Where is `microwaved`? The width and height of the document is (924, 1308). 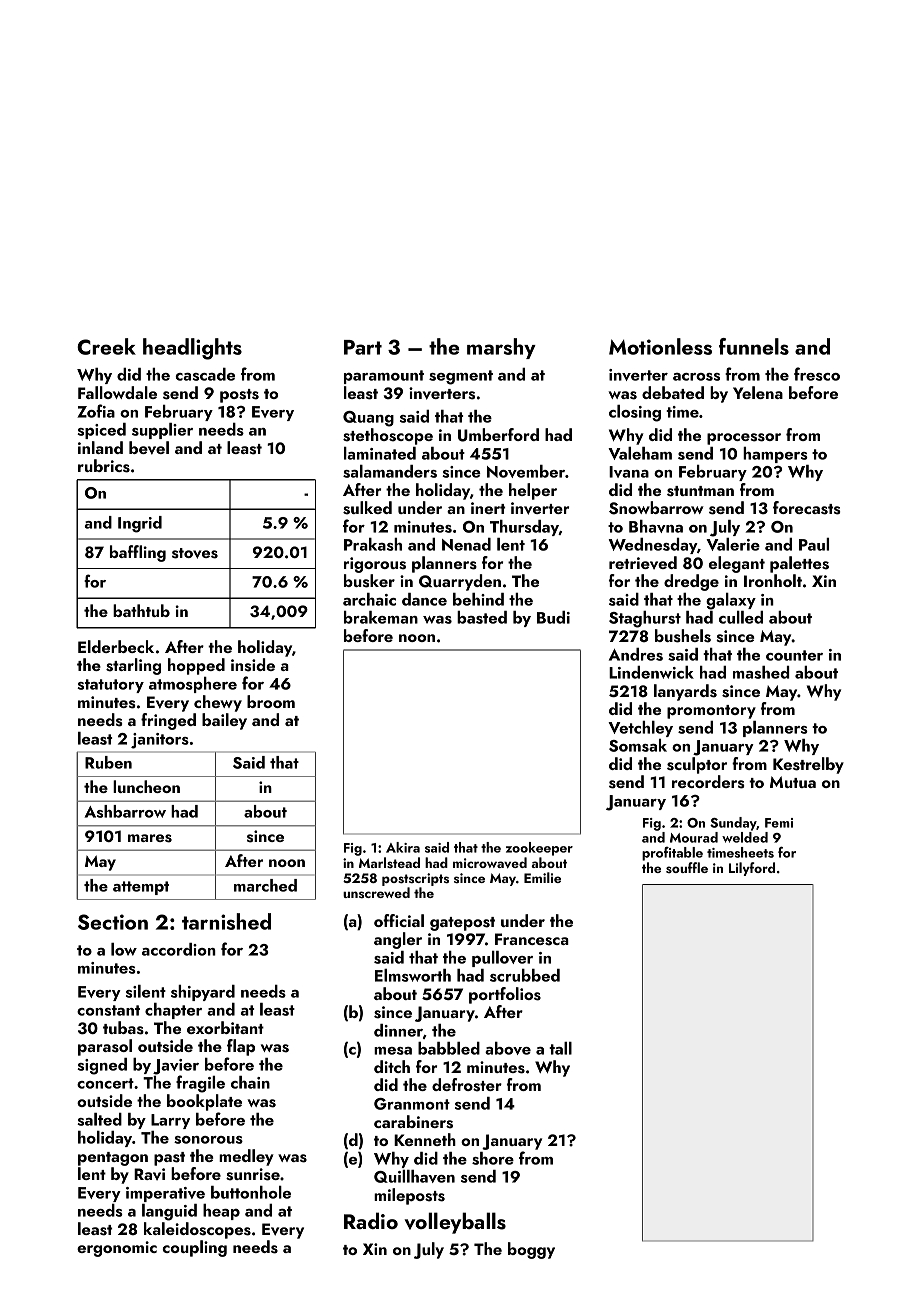
microwaved is located at coordinates (490, 862).
